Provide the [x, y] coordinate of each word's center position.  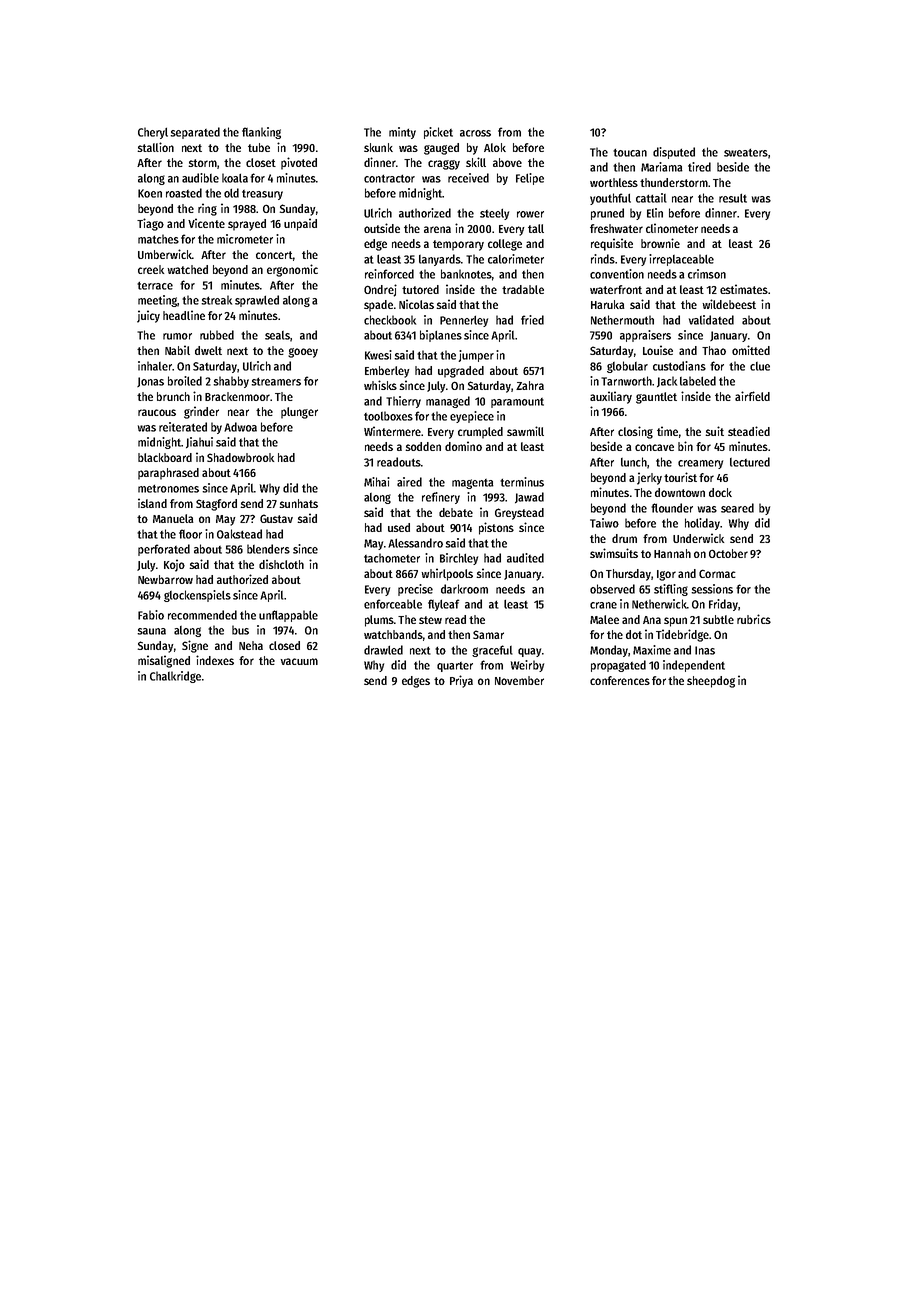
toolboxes [388, 416]
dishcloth [281, 564]
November [519, 680]
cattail [651, 198]
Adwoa [240, 427]
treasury [262, 195]
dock [720, 492]
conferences [620, 680]
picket [438, 133]
